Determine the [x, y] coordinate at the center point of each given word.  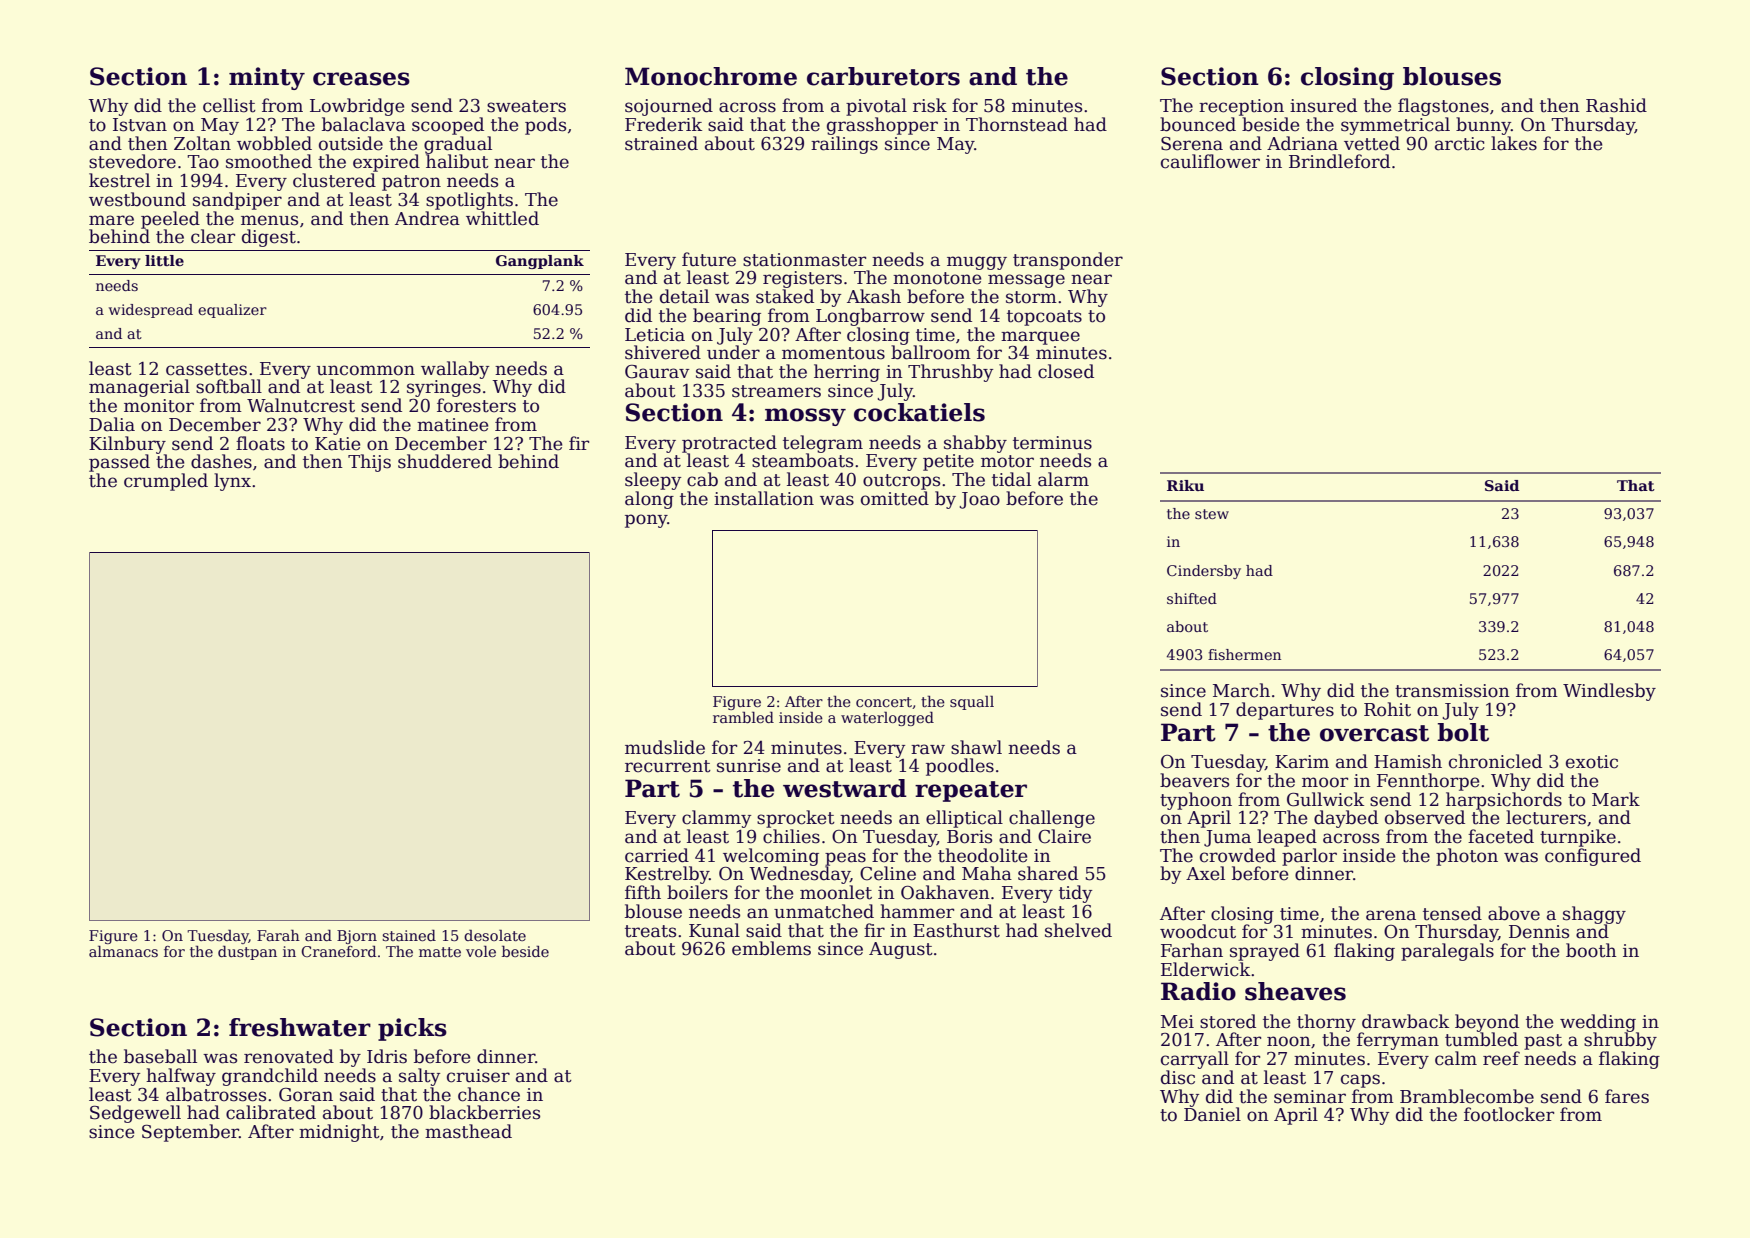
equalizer [232, 311]
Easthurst [956, 930]
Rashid [1616, 105]
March [1241, 690]
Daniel [1212, 1114]
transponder [1068, 261]
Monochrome [711, 76]
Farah [278, 935]
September [190, 1133]
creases [361, 79]
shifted [1192, 598]
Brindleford [1339, 161]
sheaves [1295, 991]
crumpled [166, 482]
